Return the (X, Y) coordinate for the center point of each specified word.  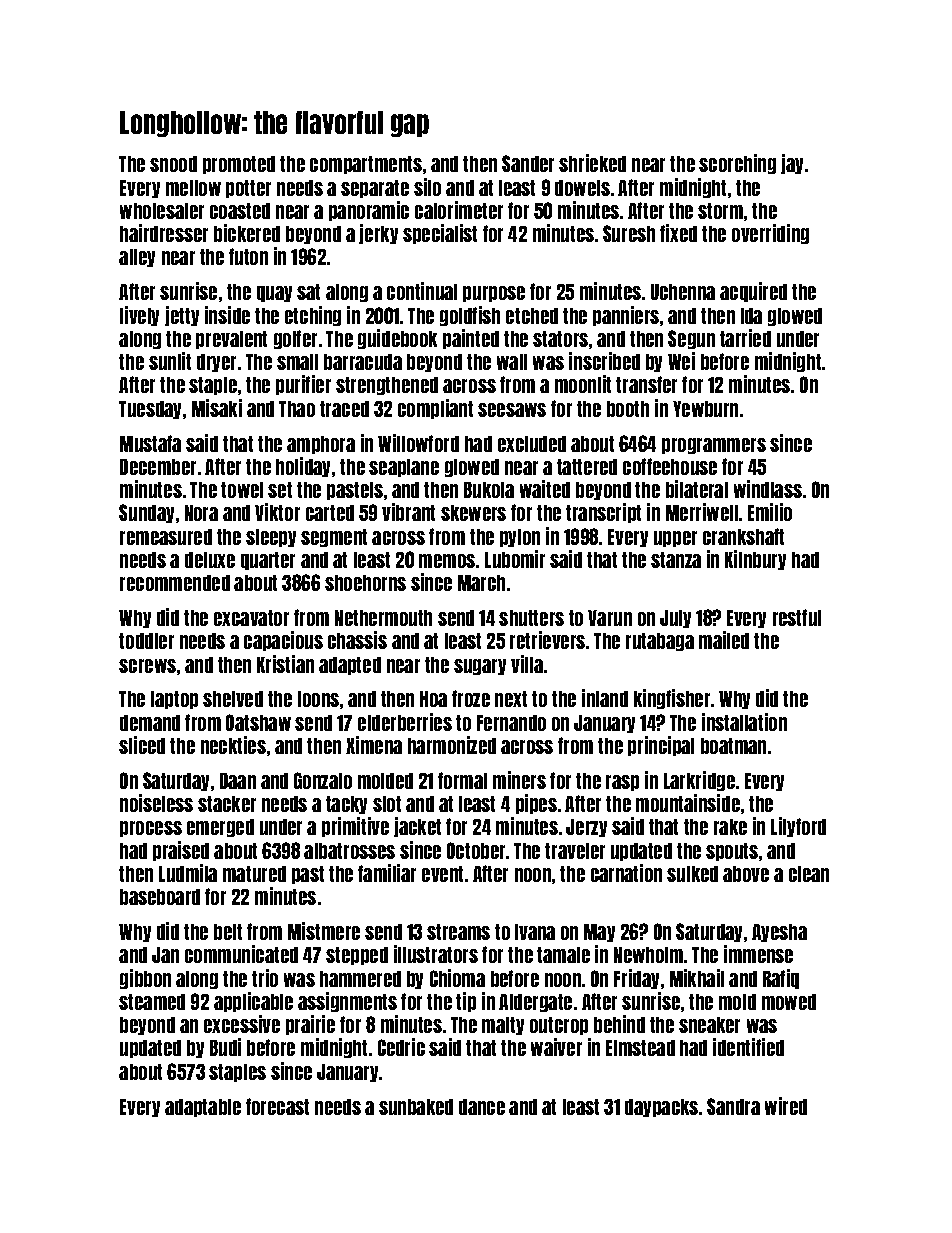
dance (482, 1107)
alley (137, 258)
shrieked (592, 163)
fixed (678, 233)
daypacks (661, 1108)
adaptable (203, 1108)
